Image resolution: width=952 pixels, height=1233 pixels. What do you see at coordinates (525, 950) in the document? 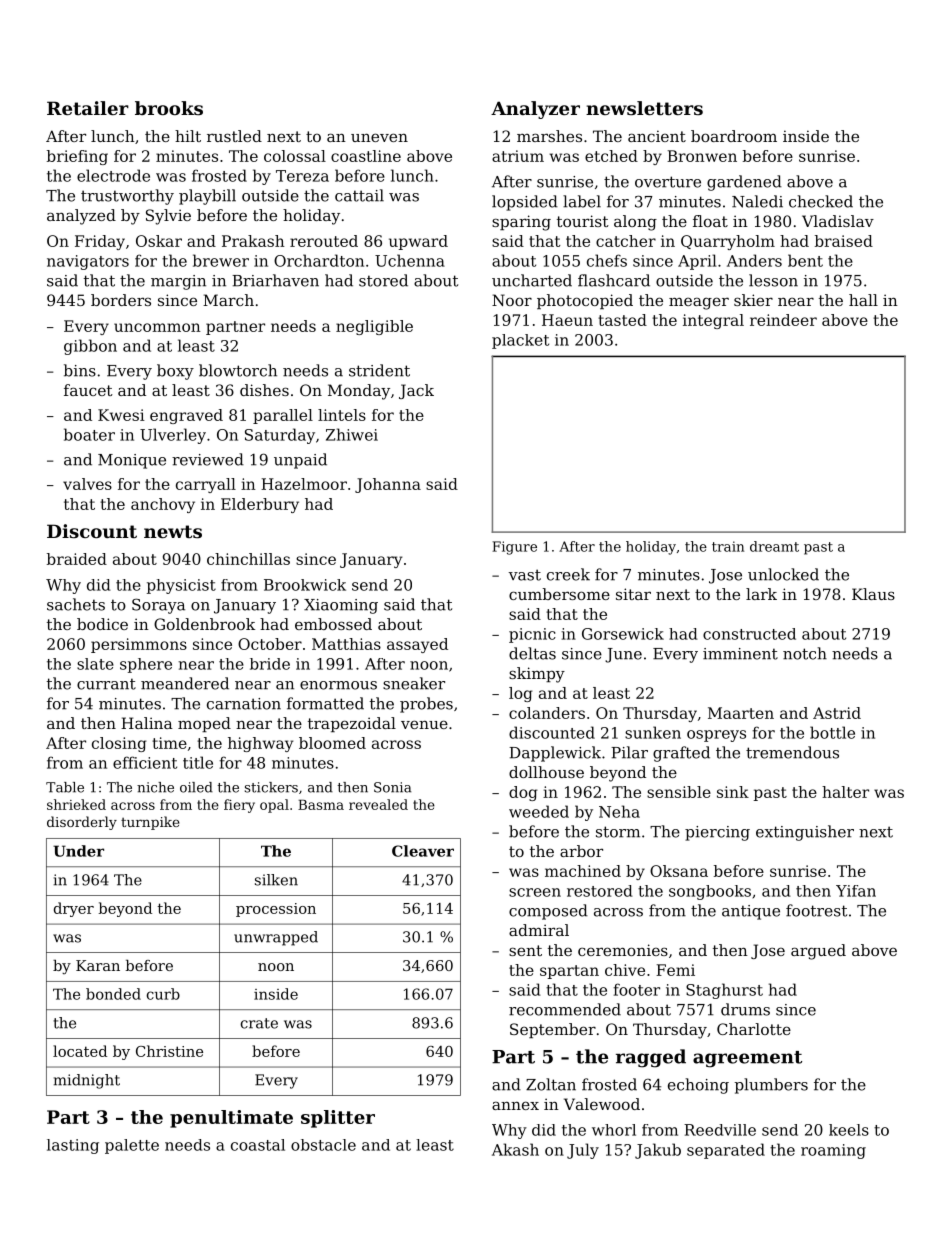
I see `sent` at bounding box center [525, 950].
